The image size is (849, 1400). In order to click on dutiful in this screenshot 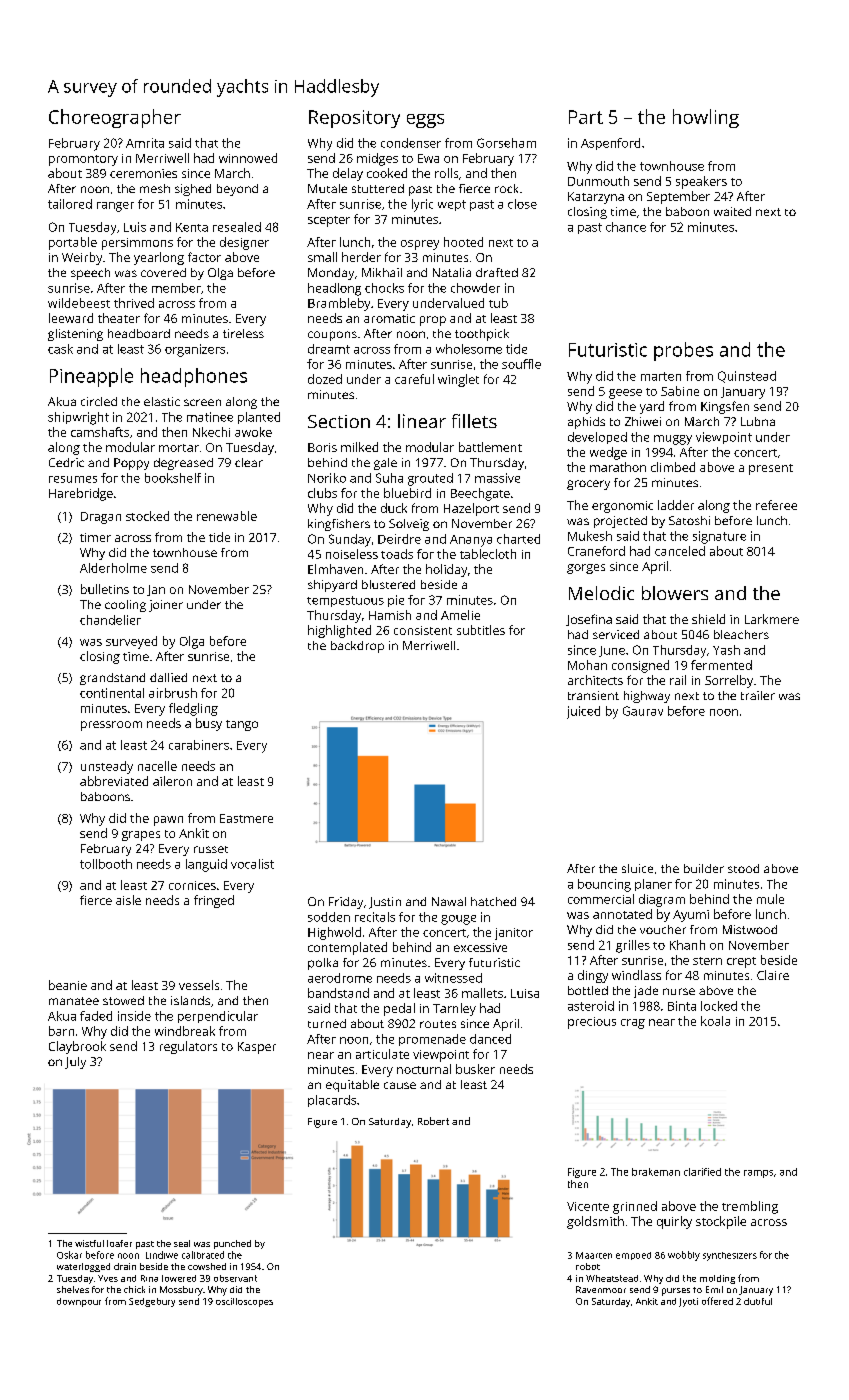, I will do `click(758, 1301)`.
